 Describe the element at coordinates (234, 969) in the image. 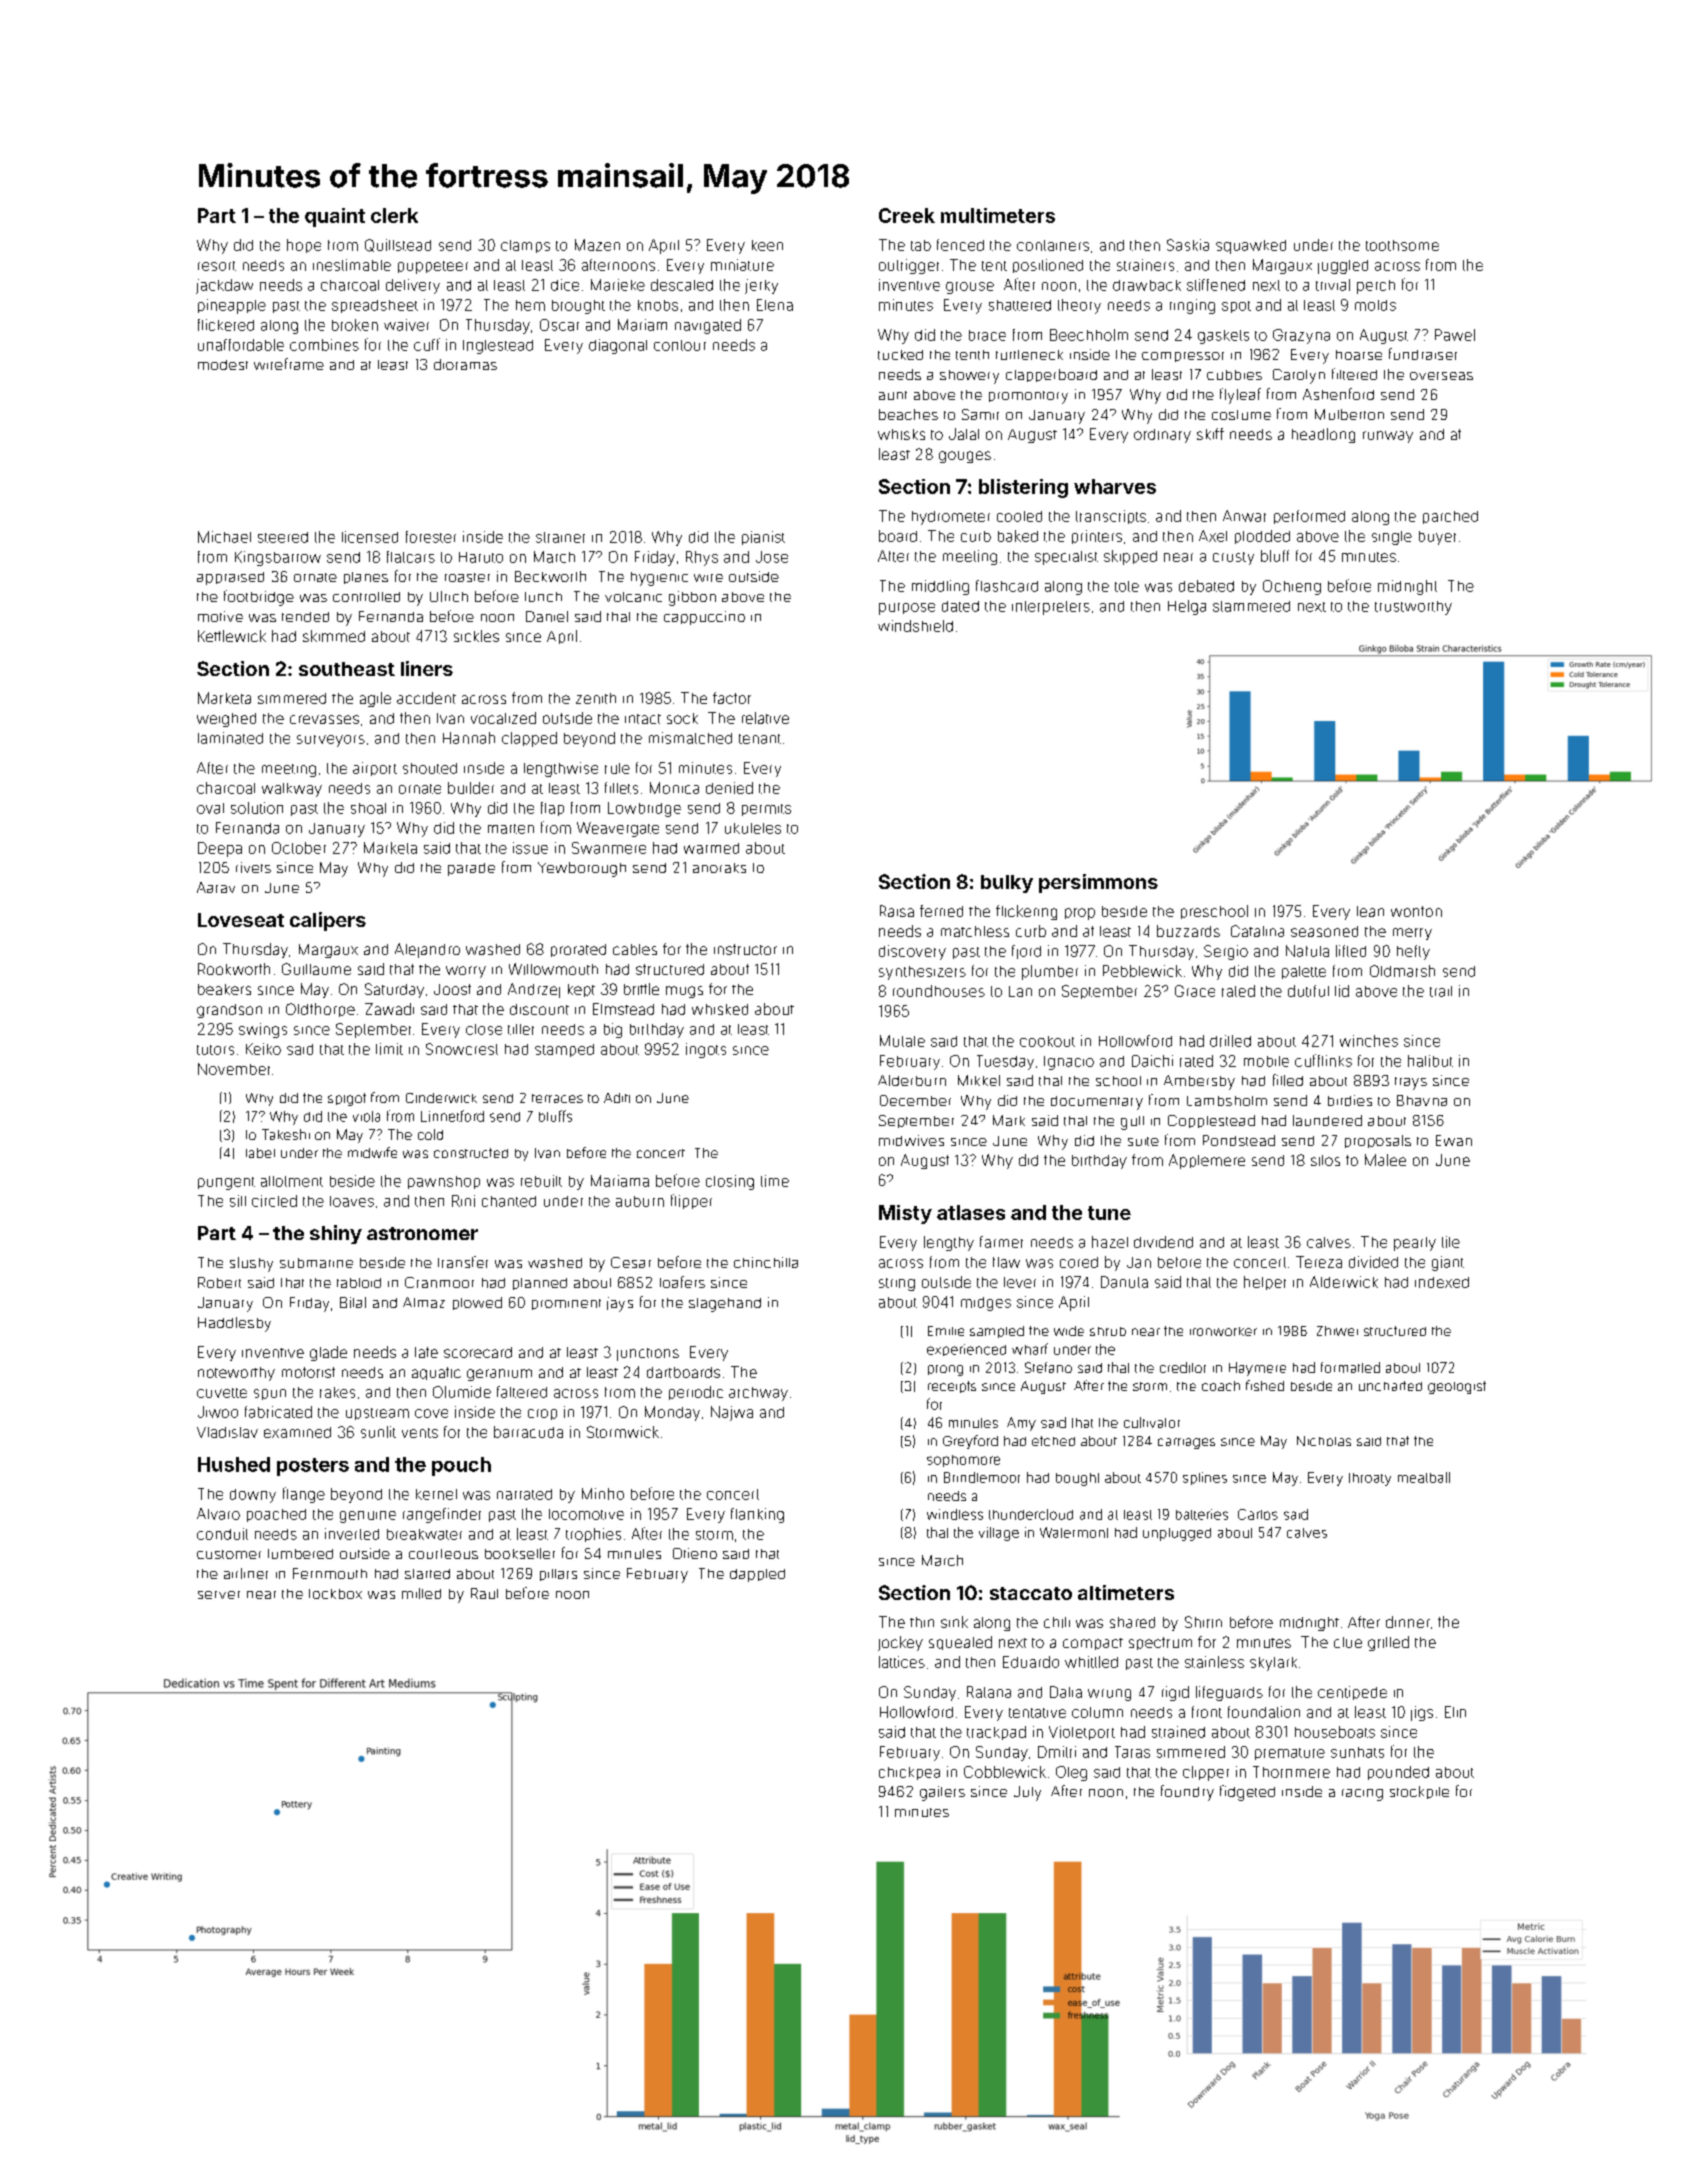

I see `Rookworth` at that location.
